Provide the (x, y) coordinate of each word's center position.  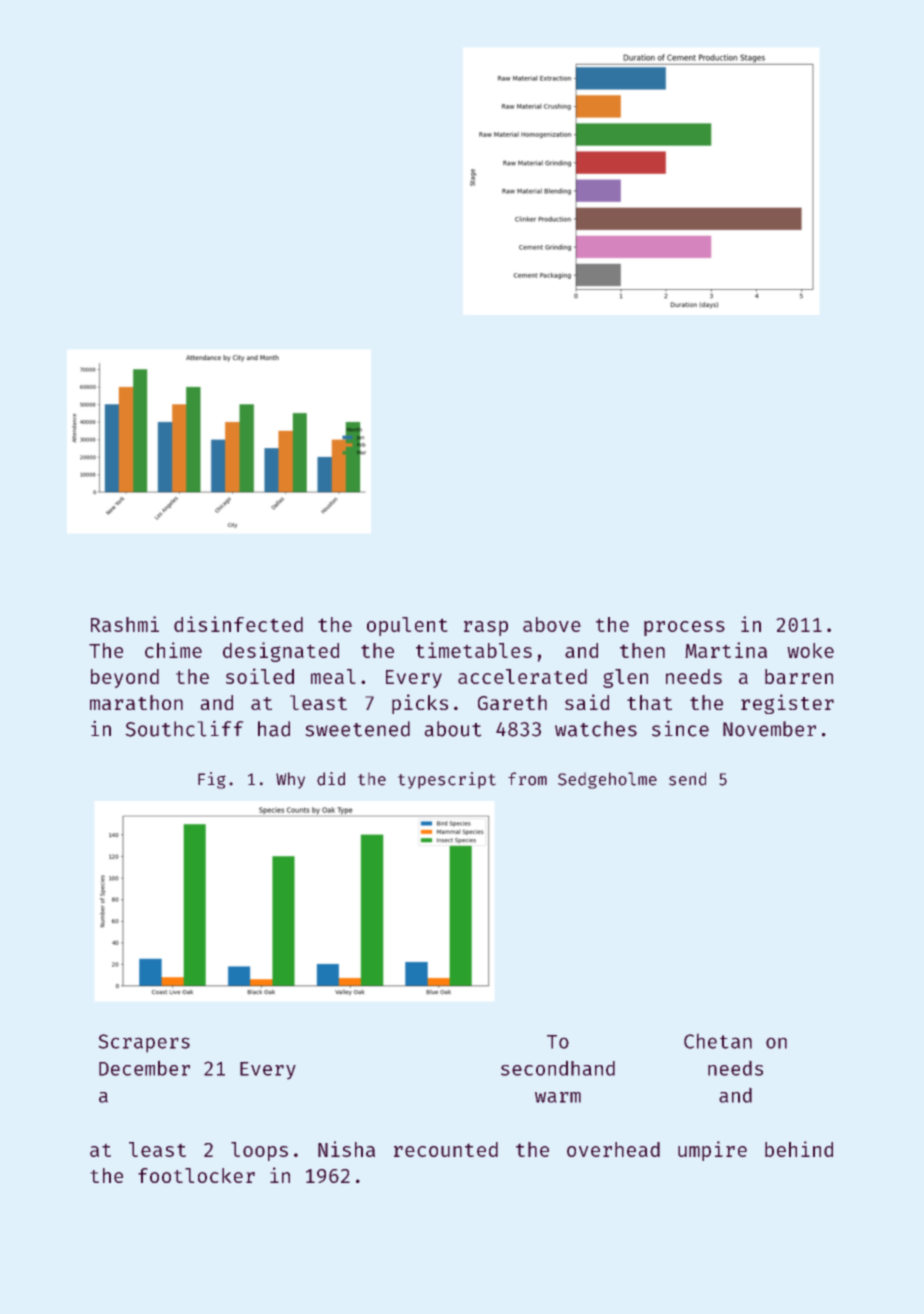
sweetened (357, 729)
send (687, 779)
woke (810, 650)
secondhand (558, 1068)
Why (290, 780)
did (331, 779)
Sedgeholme (607, 780)
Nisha (346, 1149)
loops (259, 1151)
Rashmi (125, 624)
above (552, 624)
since (680, 728)
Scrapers (144, 1043)
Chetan (718, 1041)
